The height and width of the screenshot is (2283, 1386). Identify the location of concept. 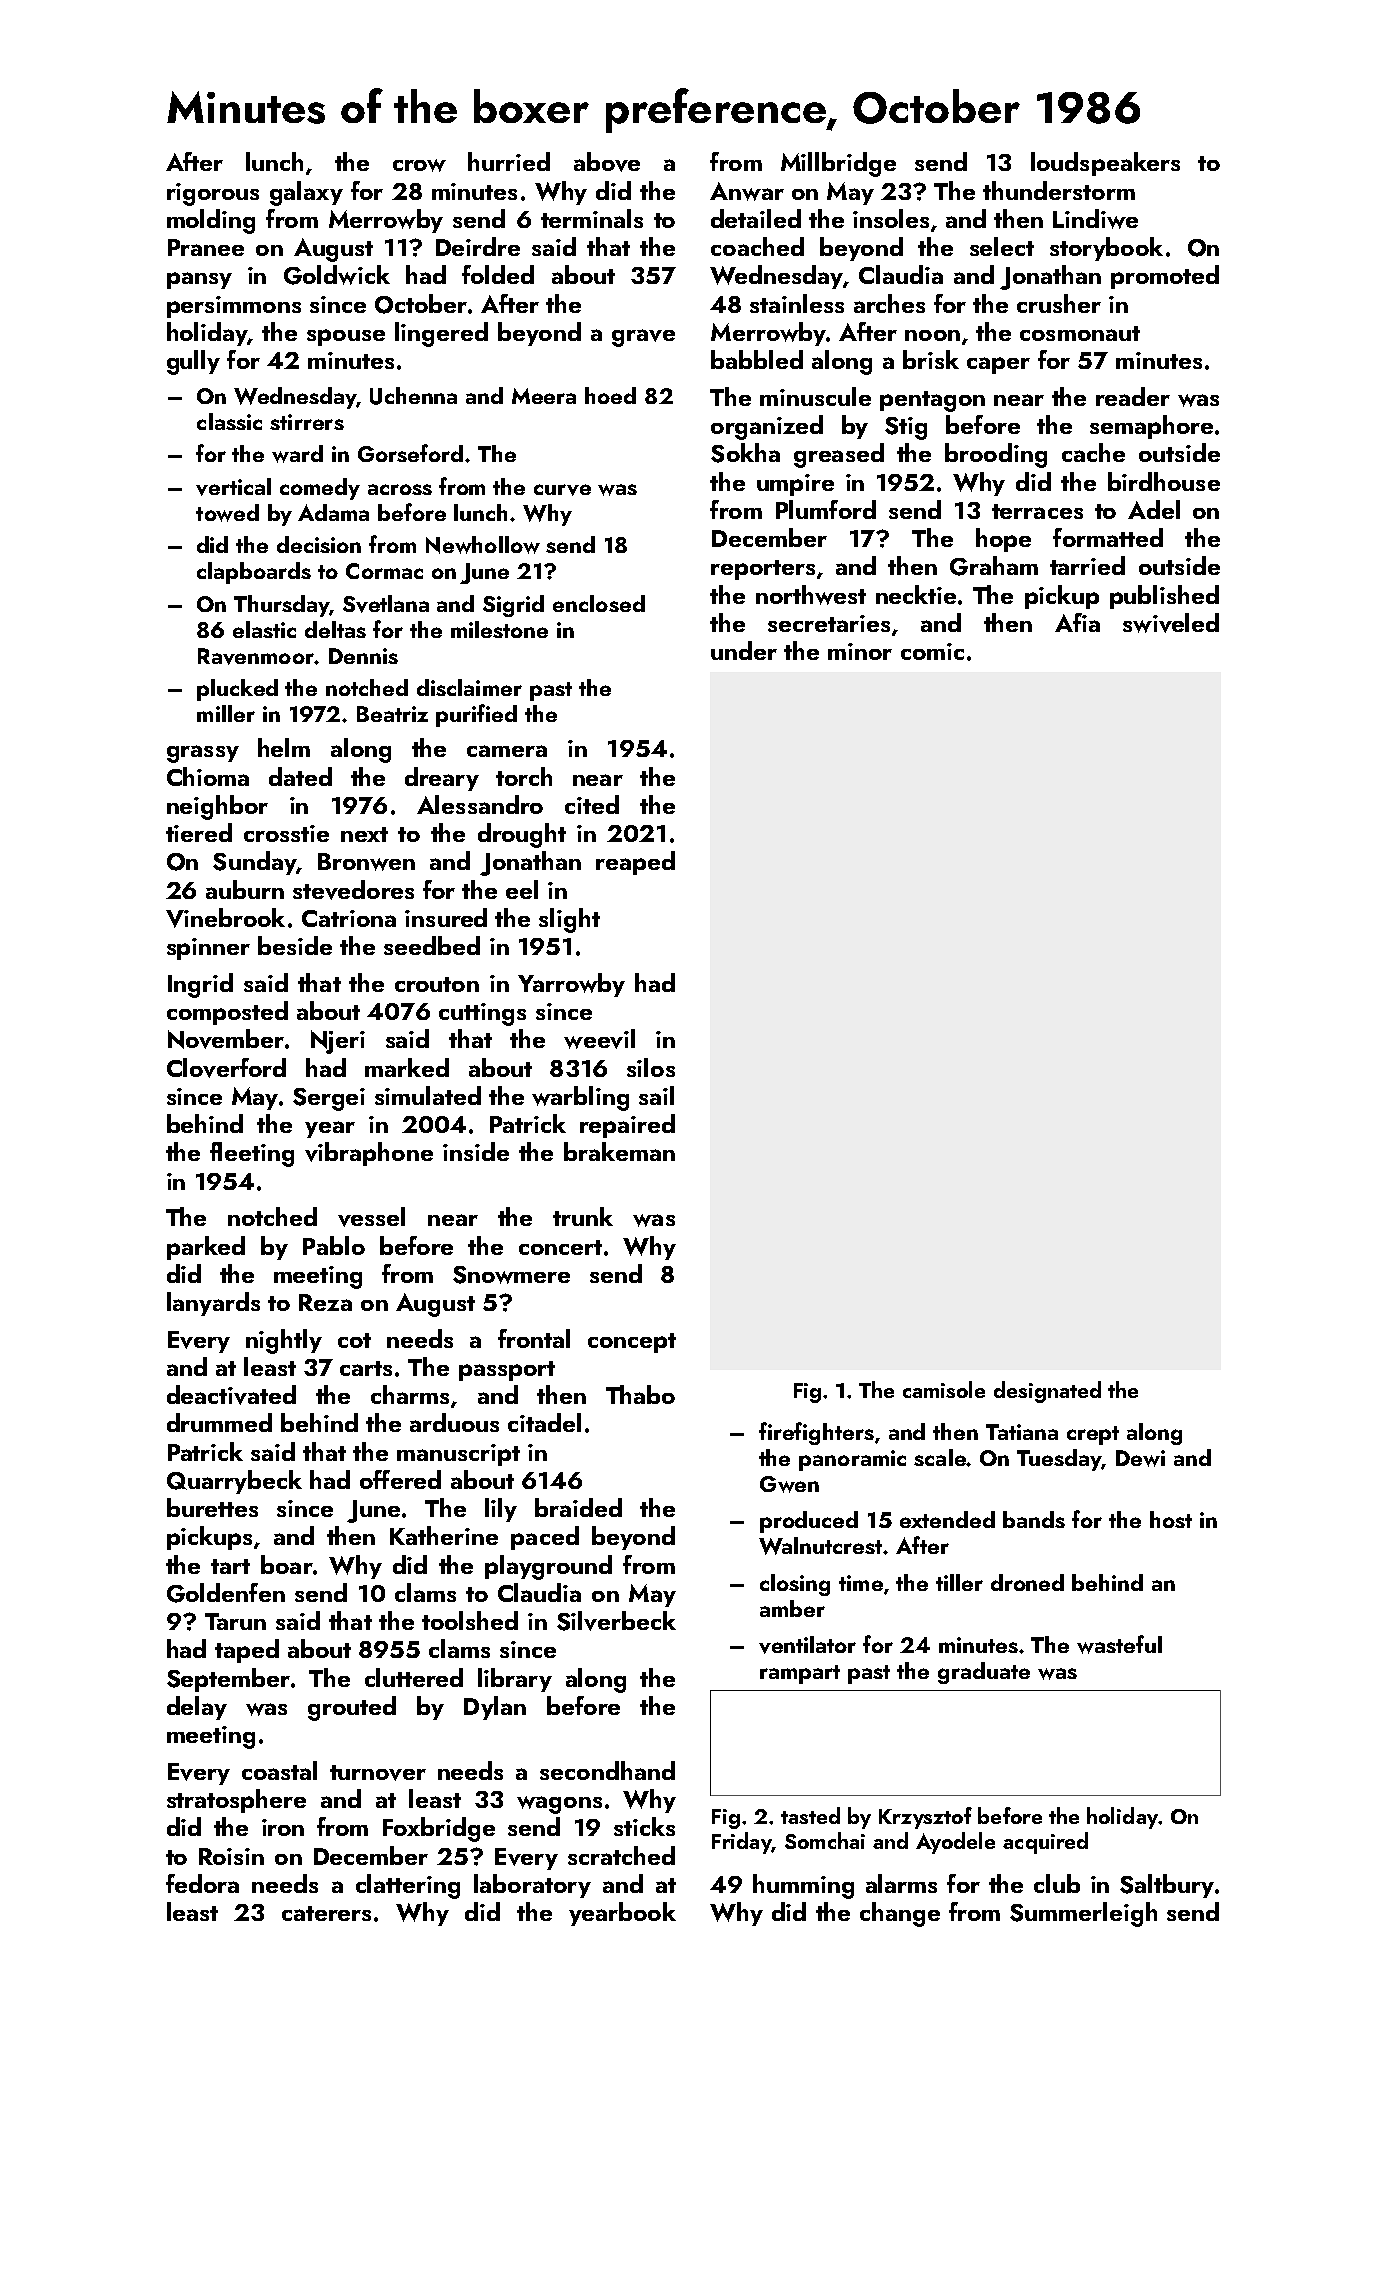
(632, 1343).
